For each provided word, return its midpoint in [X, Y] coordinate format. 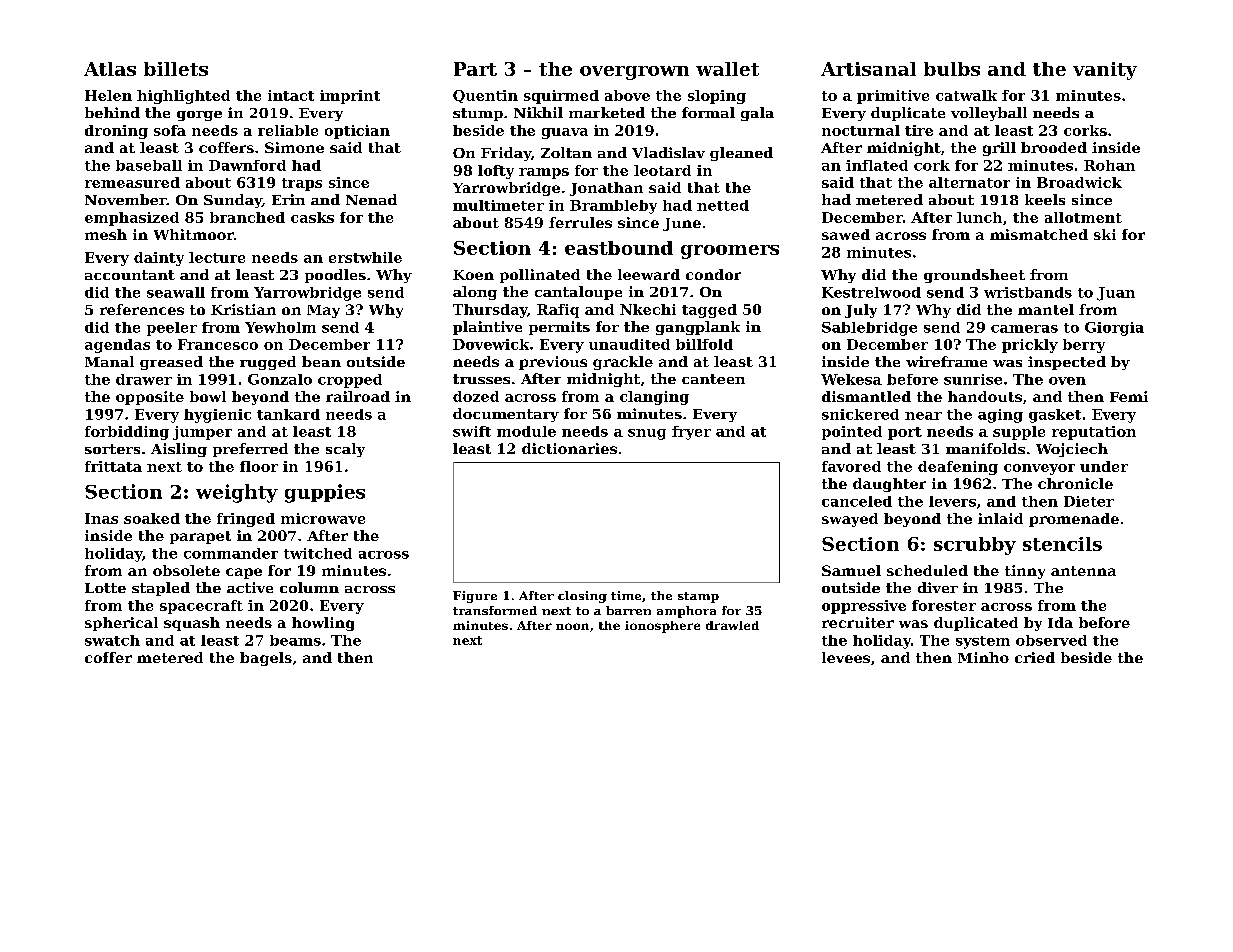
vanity [1105, 71]
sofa [170, 130]
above [627, 95]
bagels [266, 659]
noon [572, 626]
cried [1035, 657]
